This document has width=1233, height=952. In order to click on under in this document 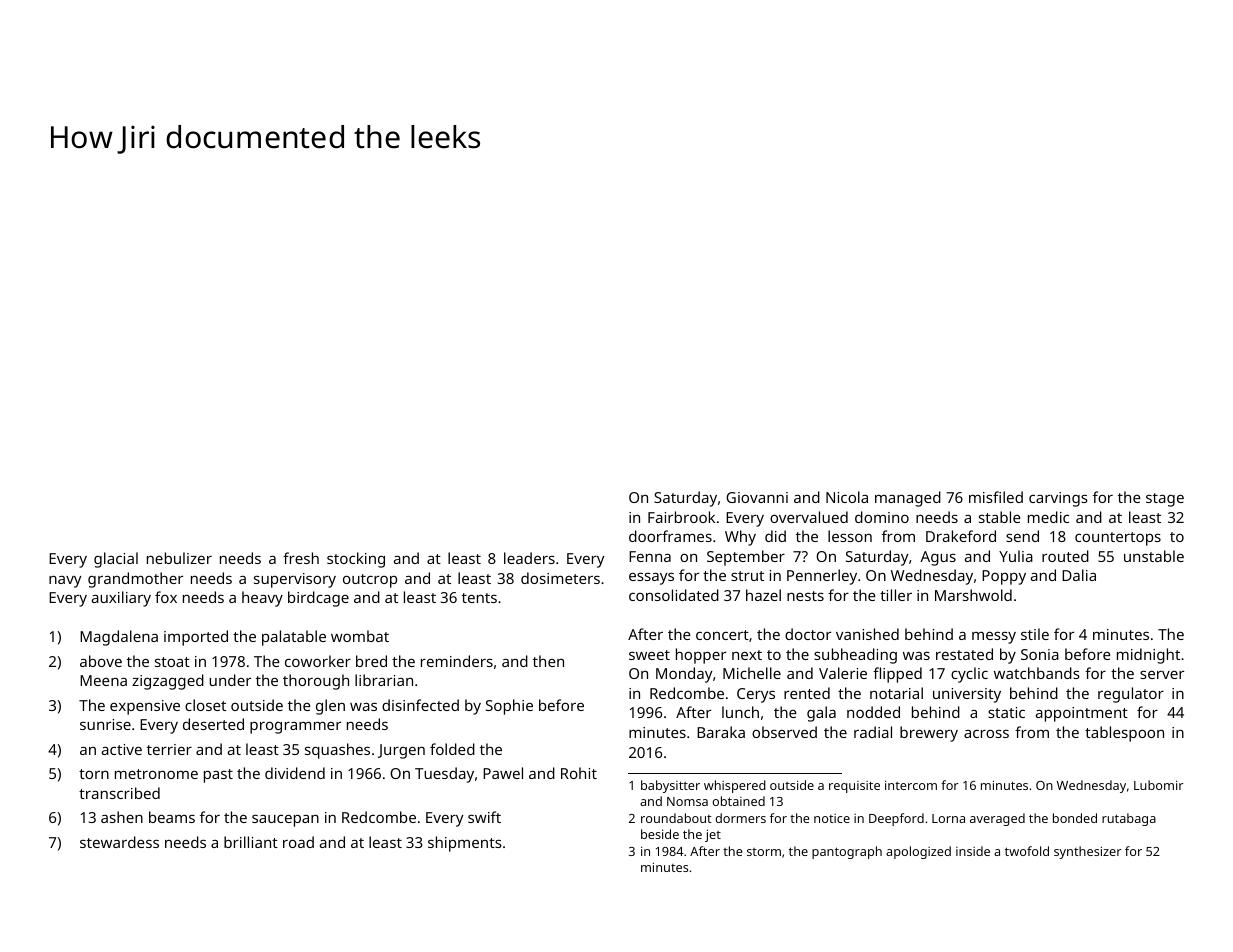, I will do `click(230, 680)`.
